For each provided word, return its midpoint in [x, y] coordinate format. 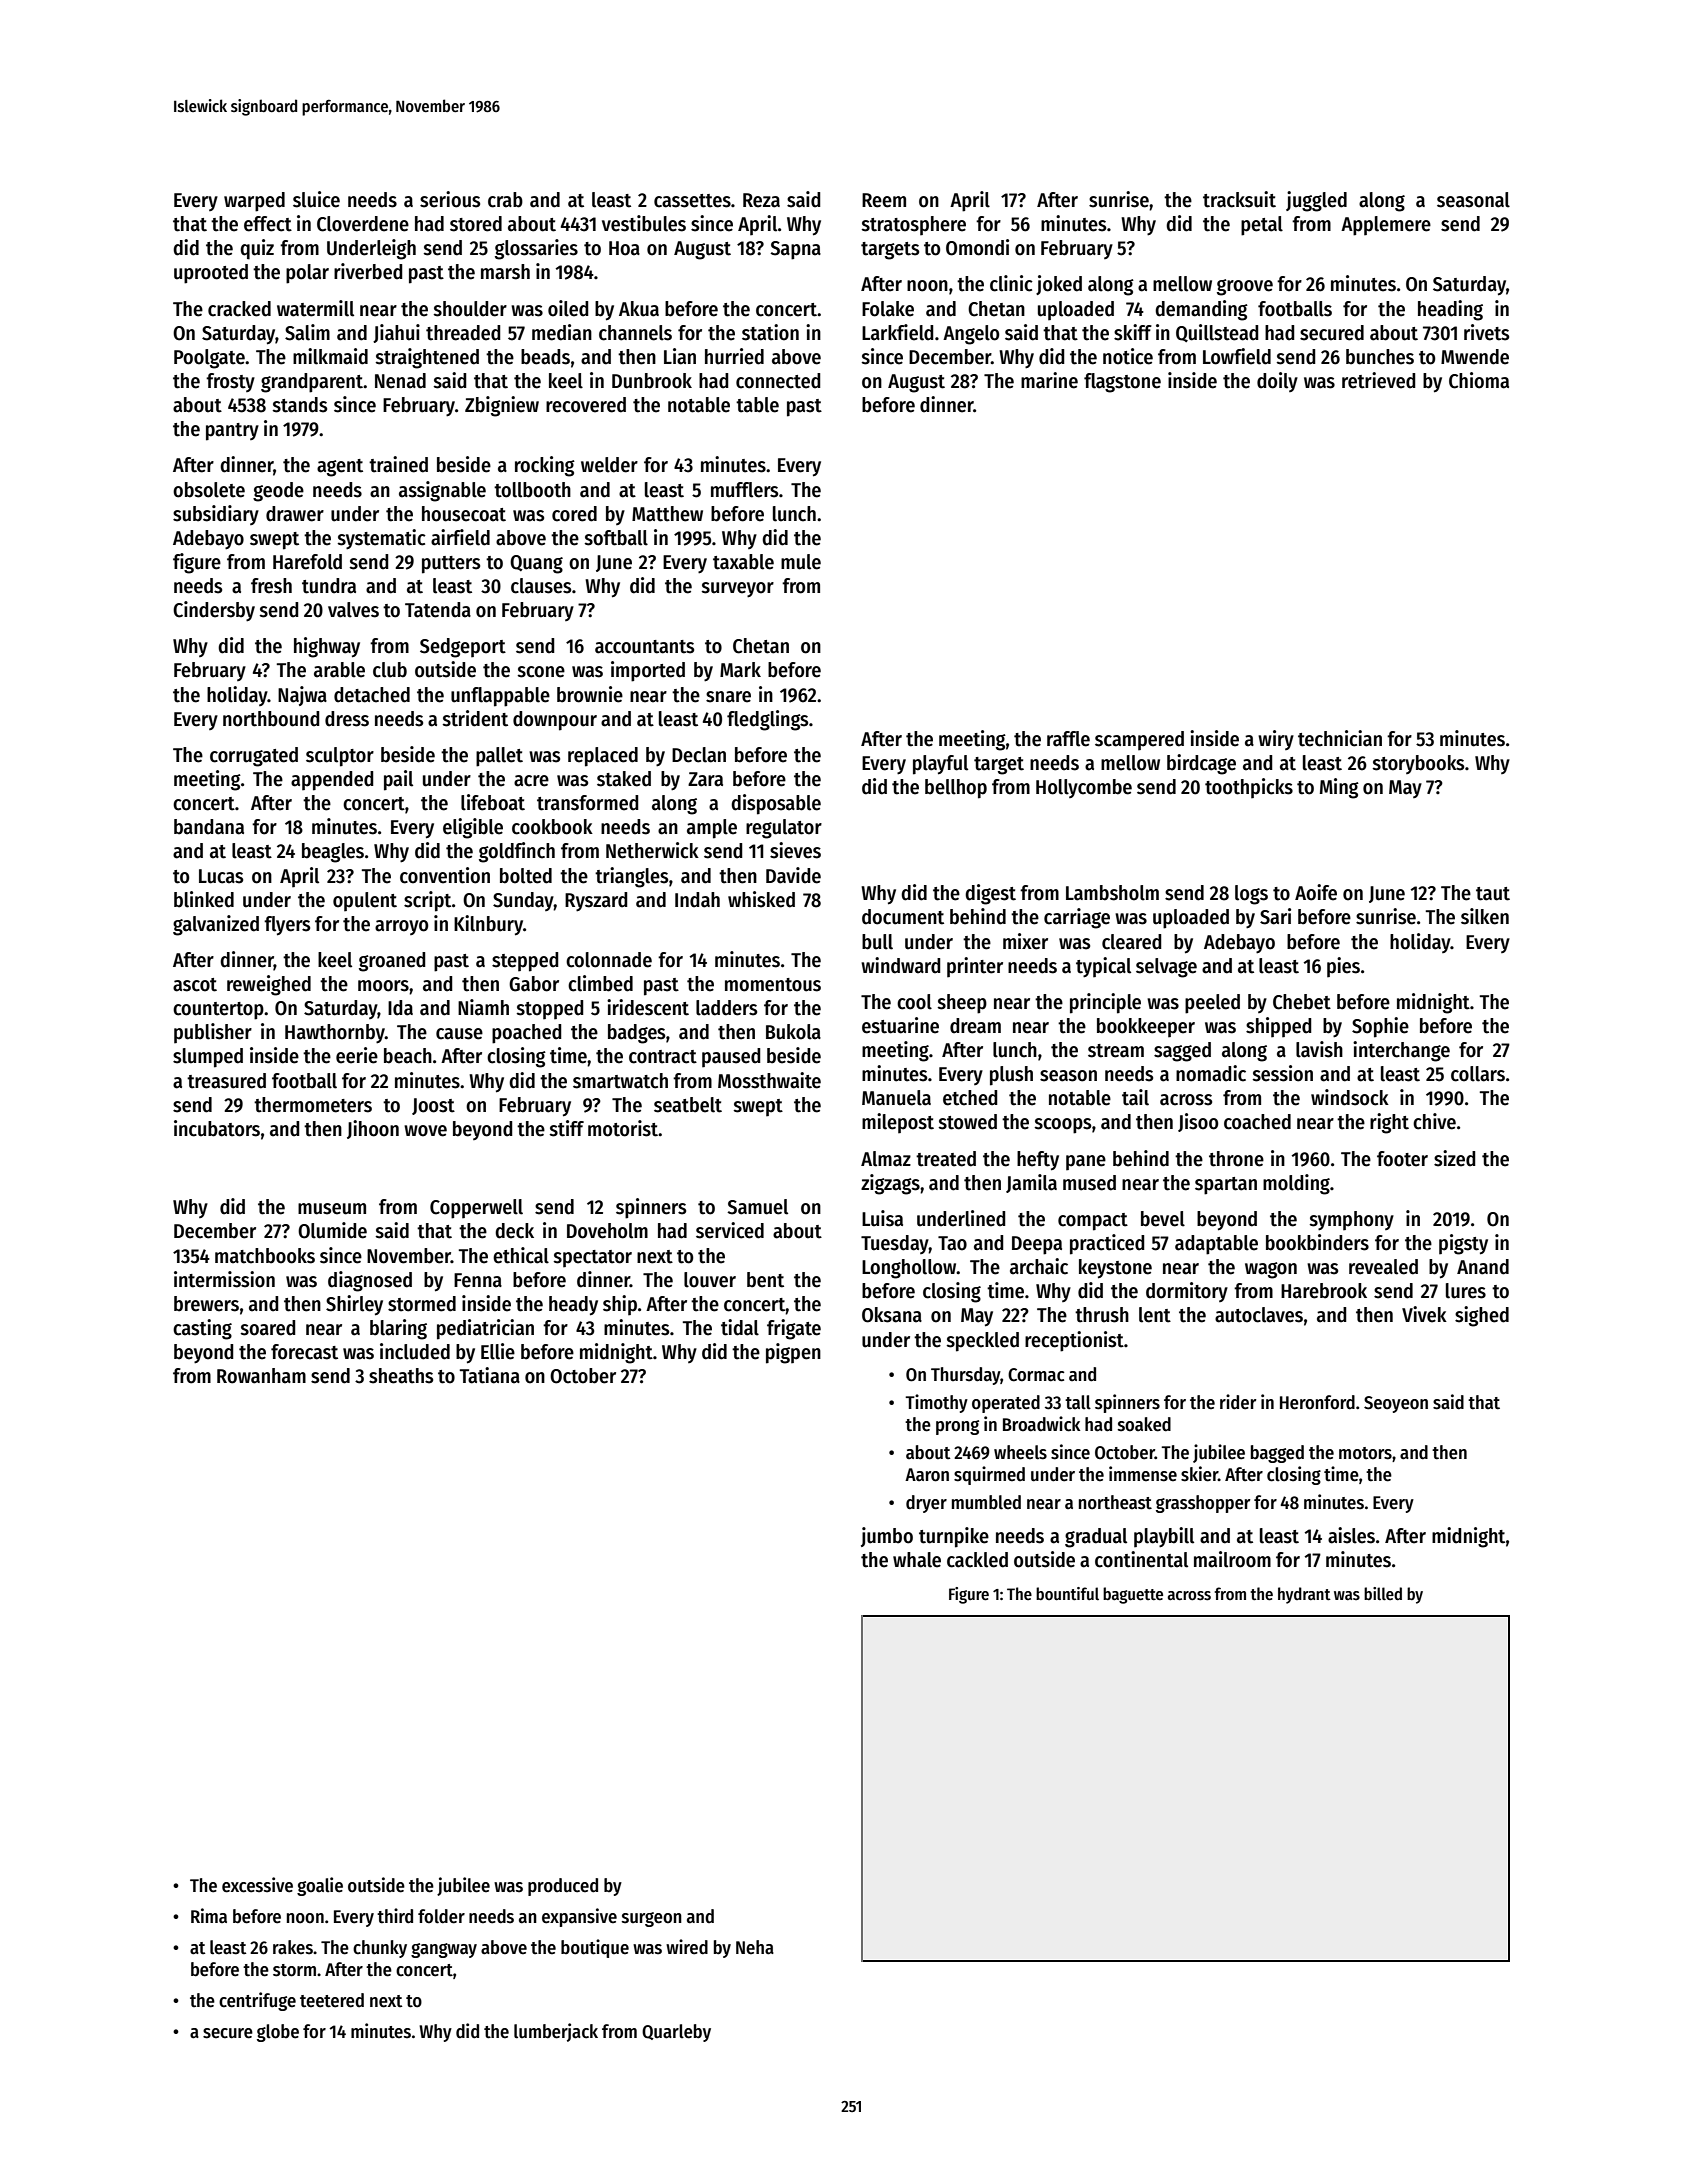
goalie [320, 1886]
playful [940, 765]
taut [1493, 894]
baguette [1133, 1595]
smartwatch [620, 1081]
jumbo [887, 1537]
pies [1343, 967]
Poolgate [209, 359]
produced [563, 1887]
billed [1383, 1594]
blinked [204, 899]
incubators [217, 1128]
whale [917, 1560]
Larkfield [898, 332]
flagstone [1122, 383]
